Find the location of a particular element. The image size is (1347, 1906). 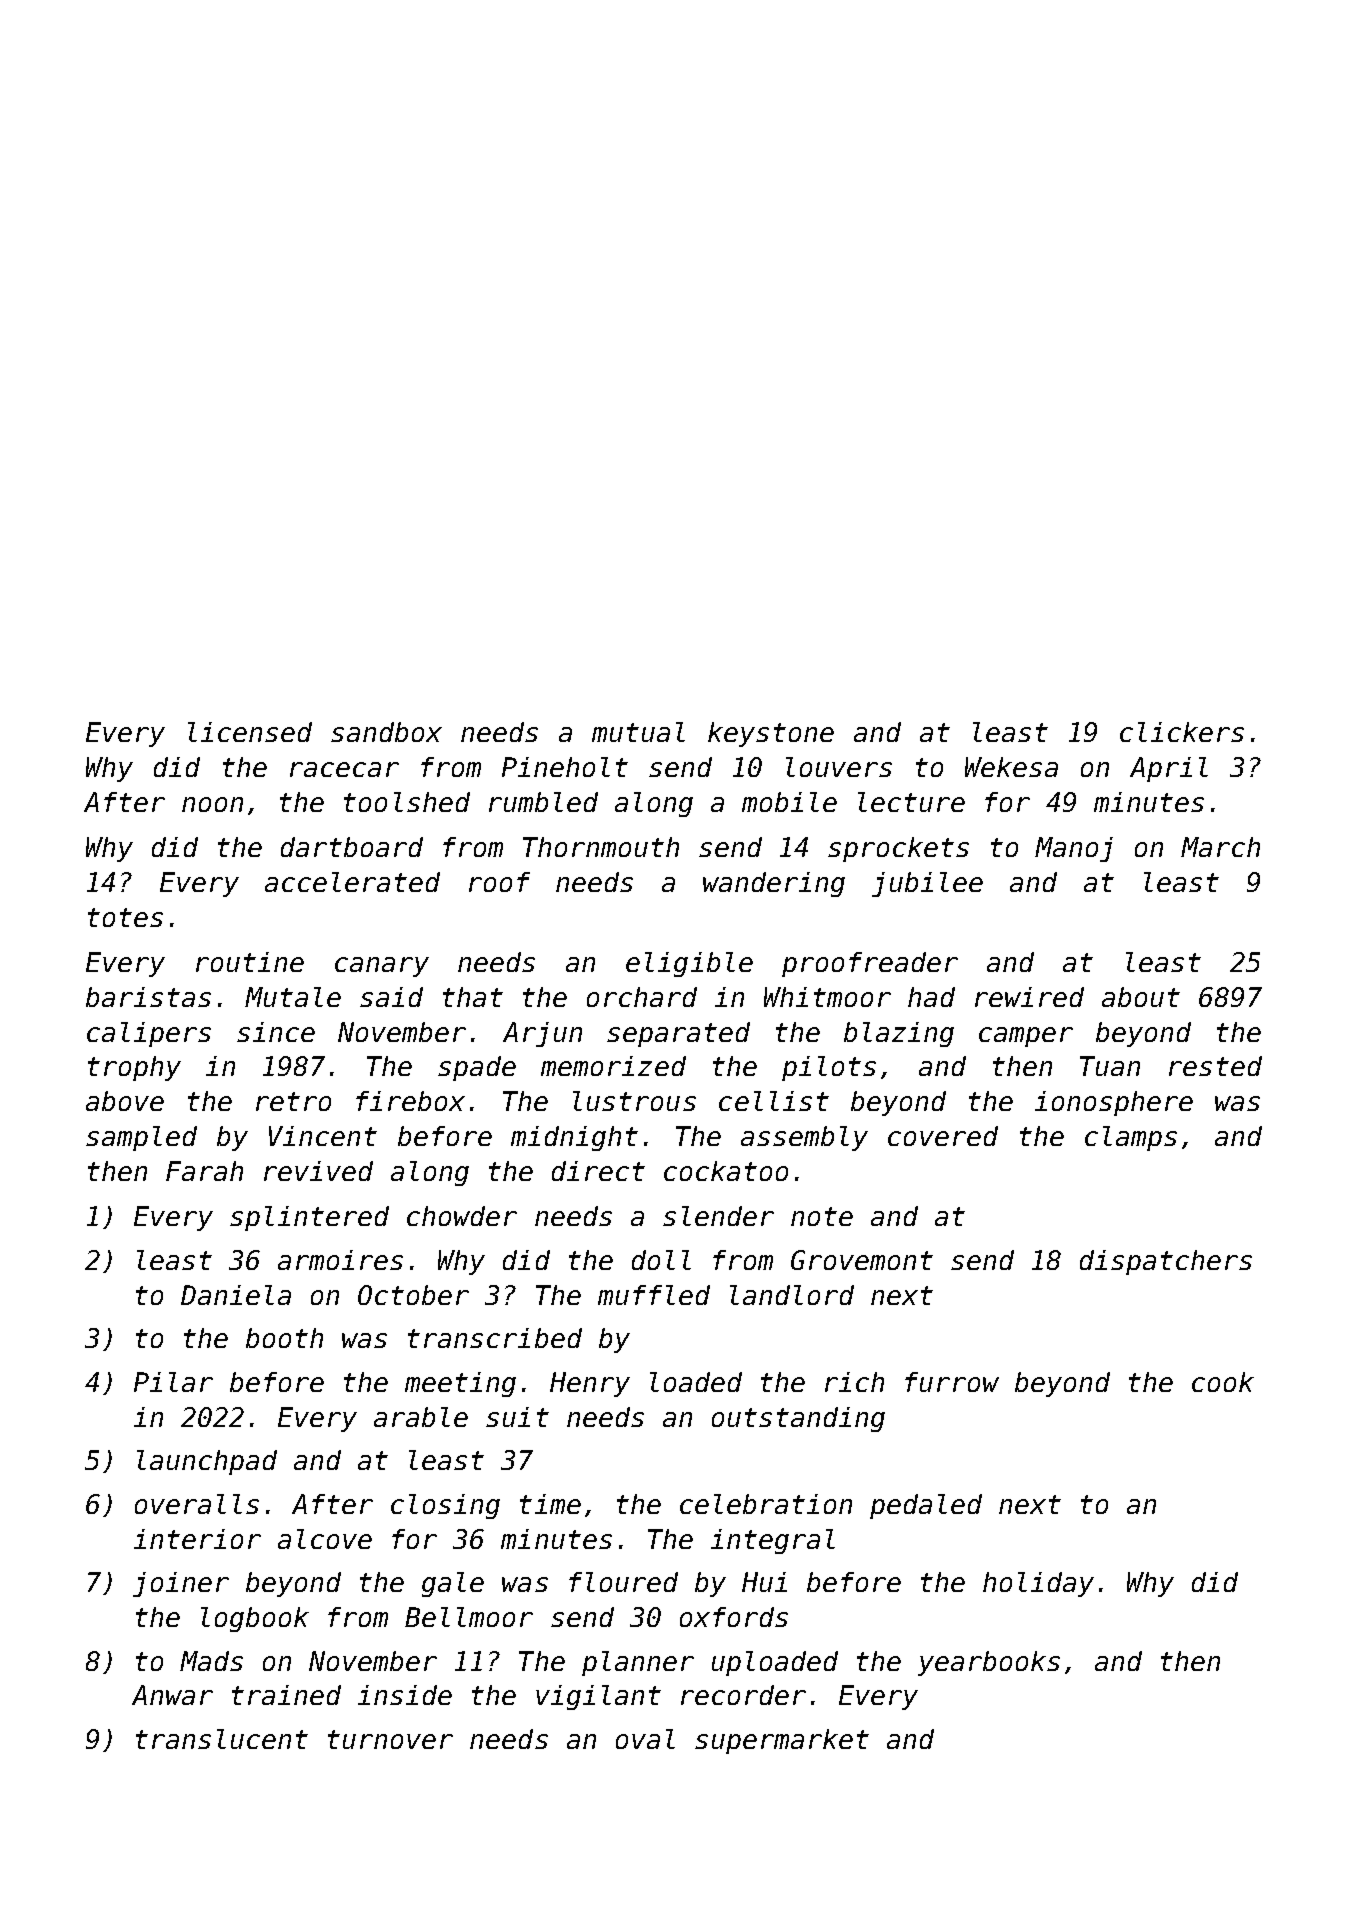

clickers is located at coordinates (1182, 732).
